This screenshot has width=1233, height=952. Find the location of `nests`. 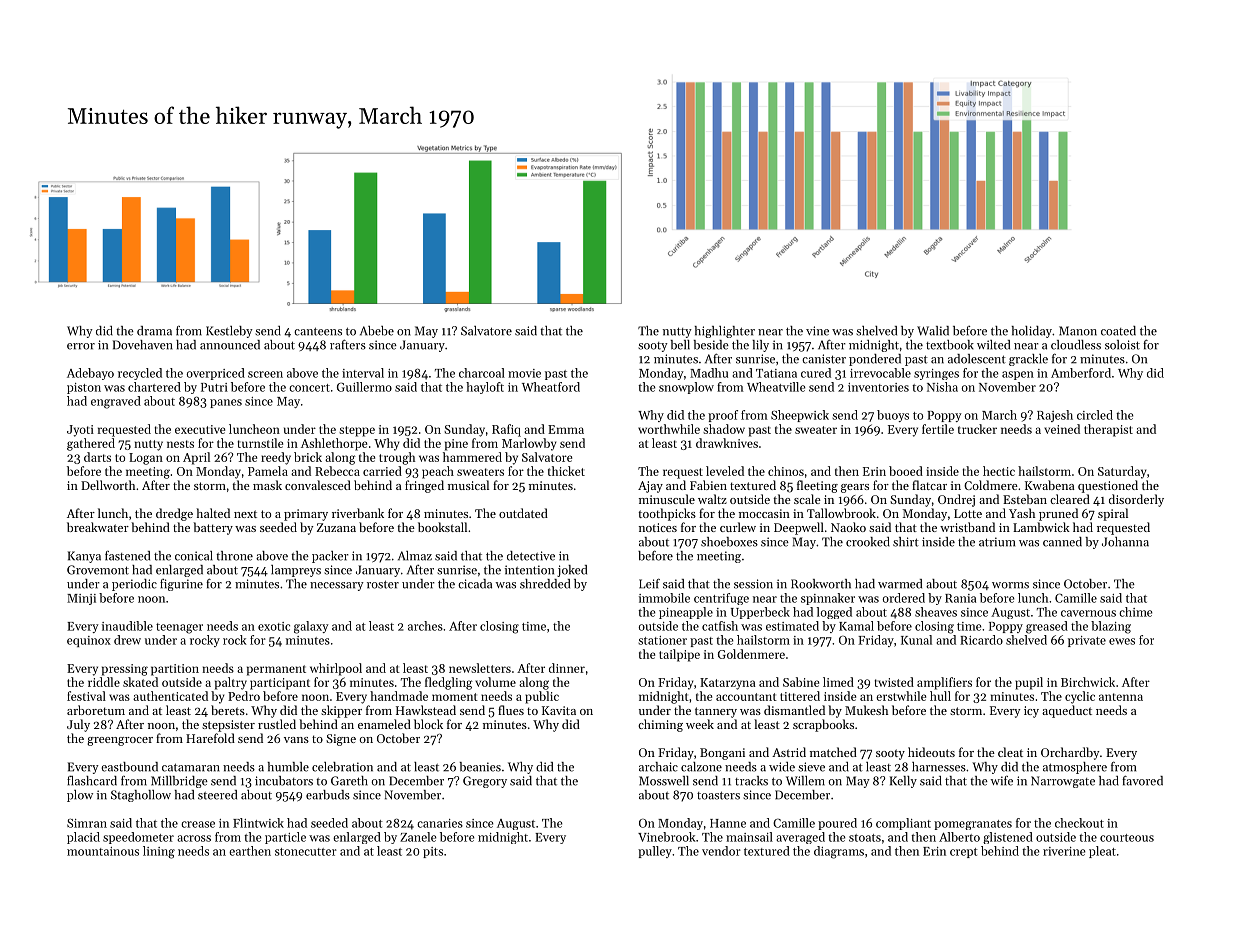

nests is located at coordinates (180, 444).
